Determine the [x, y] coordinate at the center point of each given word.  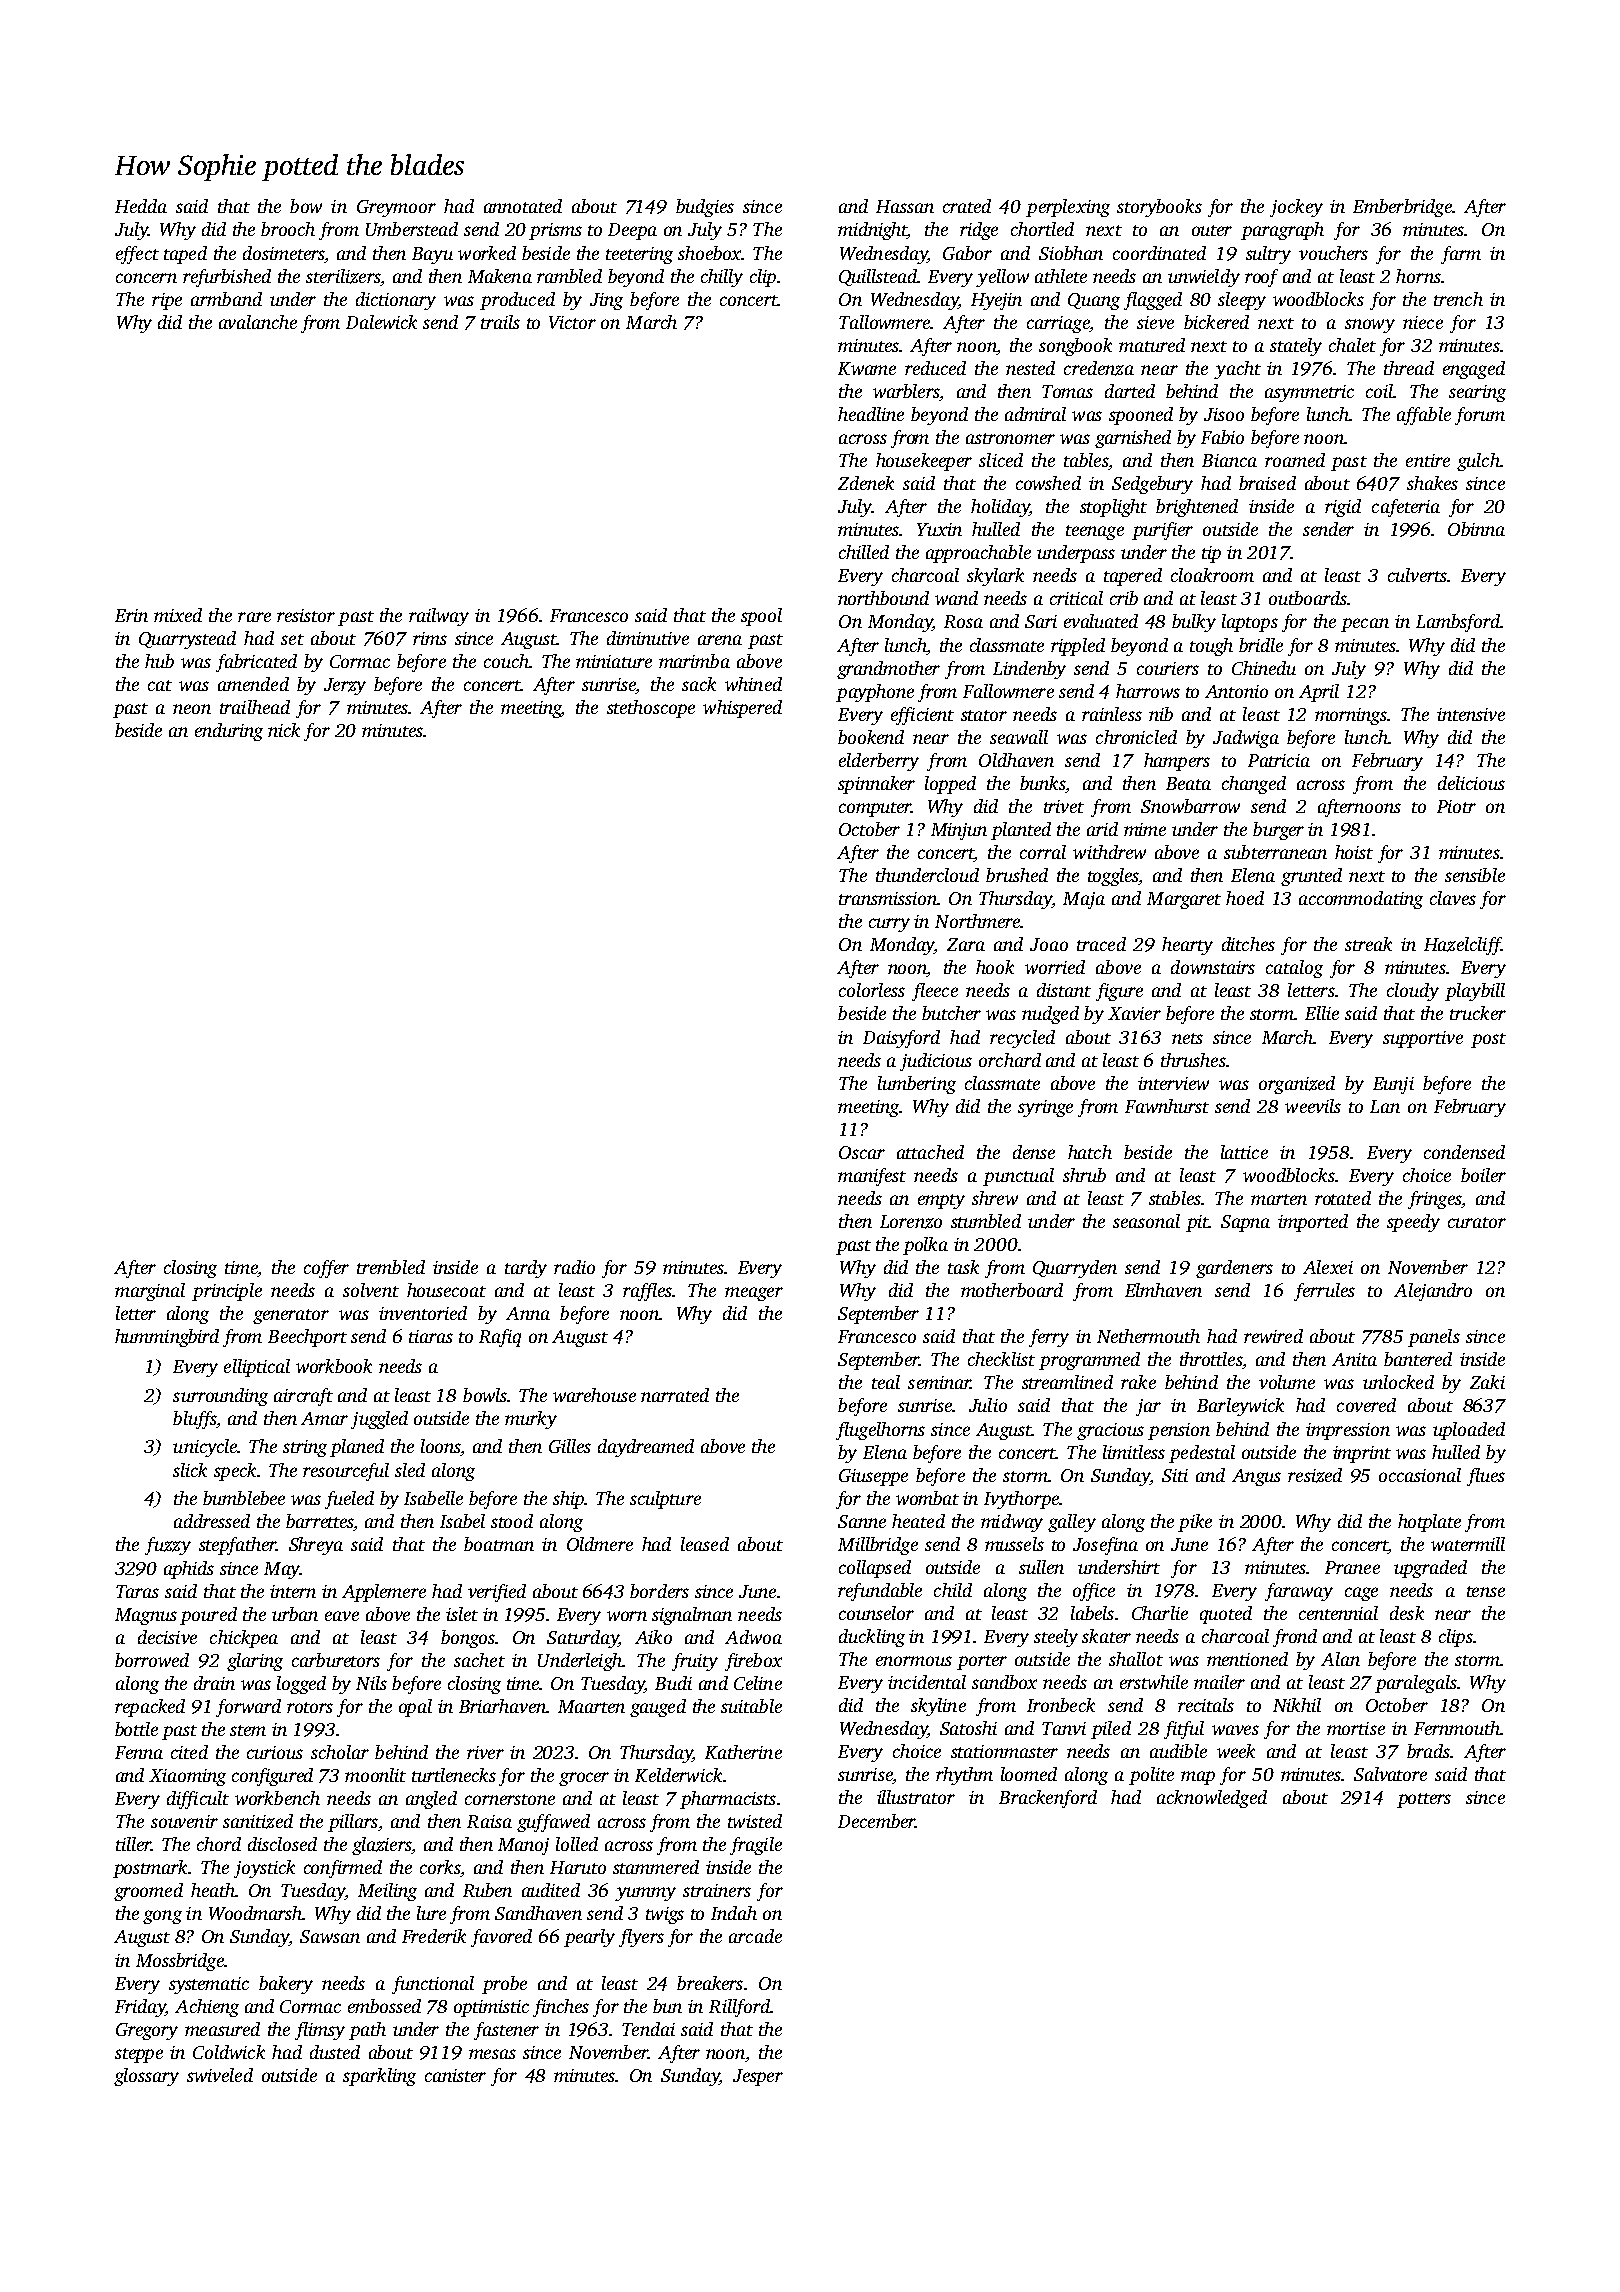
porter [982, 1662]
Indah [734, 1913]
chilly [722, 278]
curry [889, 925]
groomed [148, 1892]
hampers [1177, 762]
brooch [288, 229]
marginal [150, 1292]
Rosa [963, 621]
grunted [1311, 877]
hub [159, 661]
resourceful [346, 1472]
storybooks [1159, 208]
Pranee [1352, 1567]
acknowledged [1212, 1799]
